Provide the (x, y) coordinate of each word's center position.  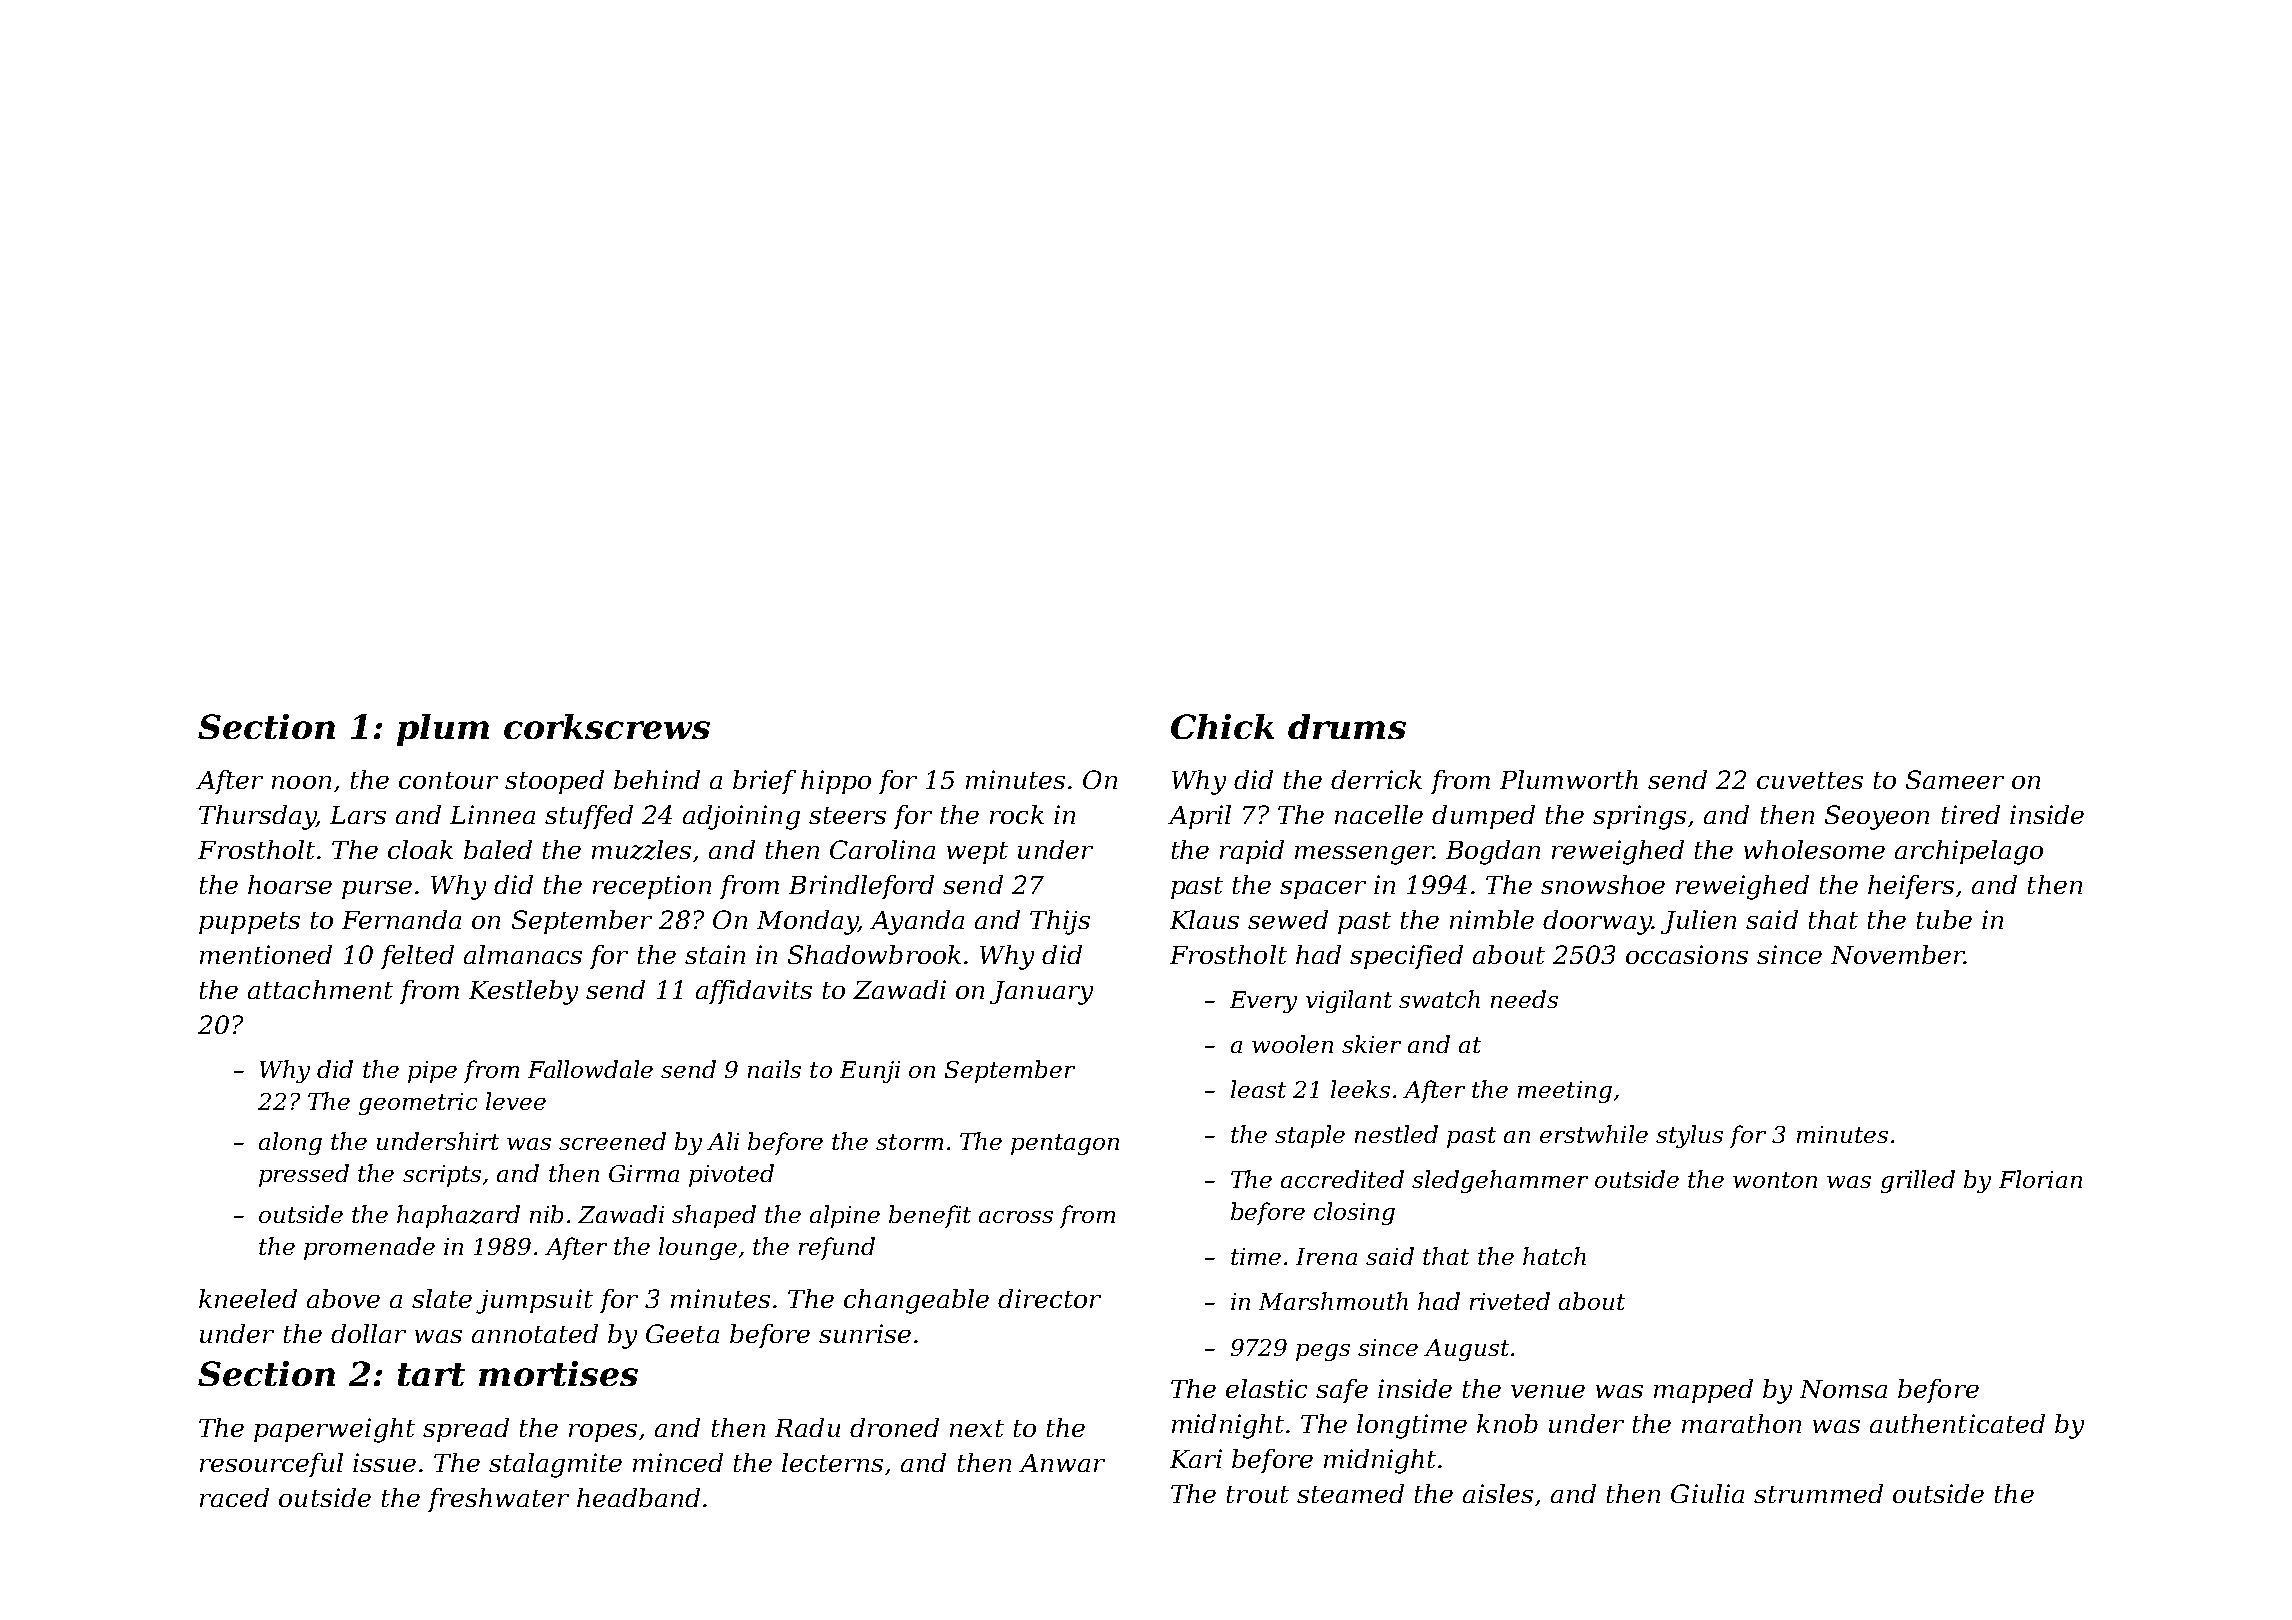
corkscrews (607, 726)
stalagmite (555, 1465)
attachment (320, 989)
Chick (1222, 726)
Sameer (1955, 779)
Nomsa (1843, 1389)
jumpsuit (534, 1301)
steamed (1350, 1493)
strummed (1818, 1493)
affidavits (754, 992)
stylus (1689, 1136)
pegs (1323, 1352)
